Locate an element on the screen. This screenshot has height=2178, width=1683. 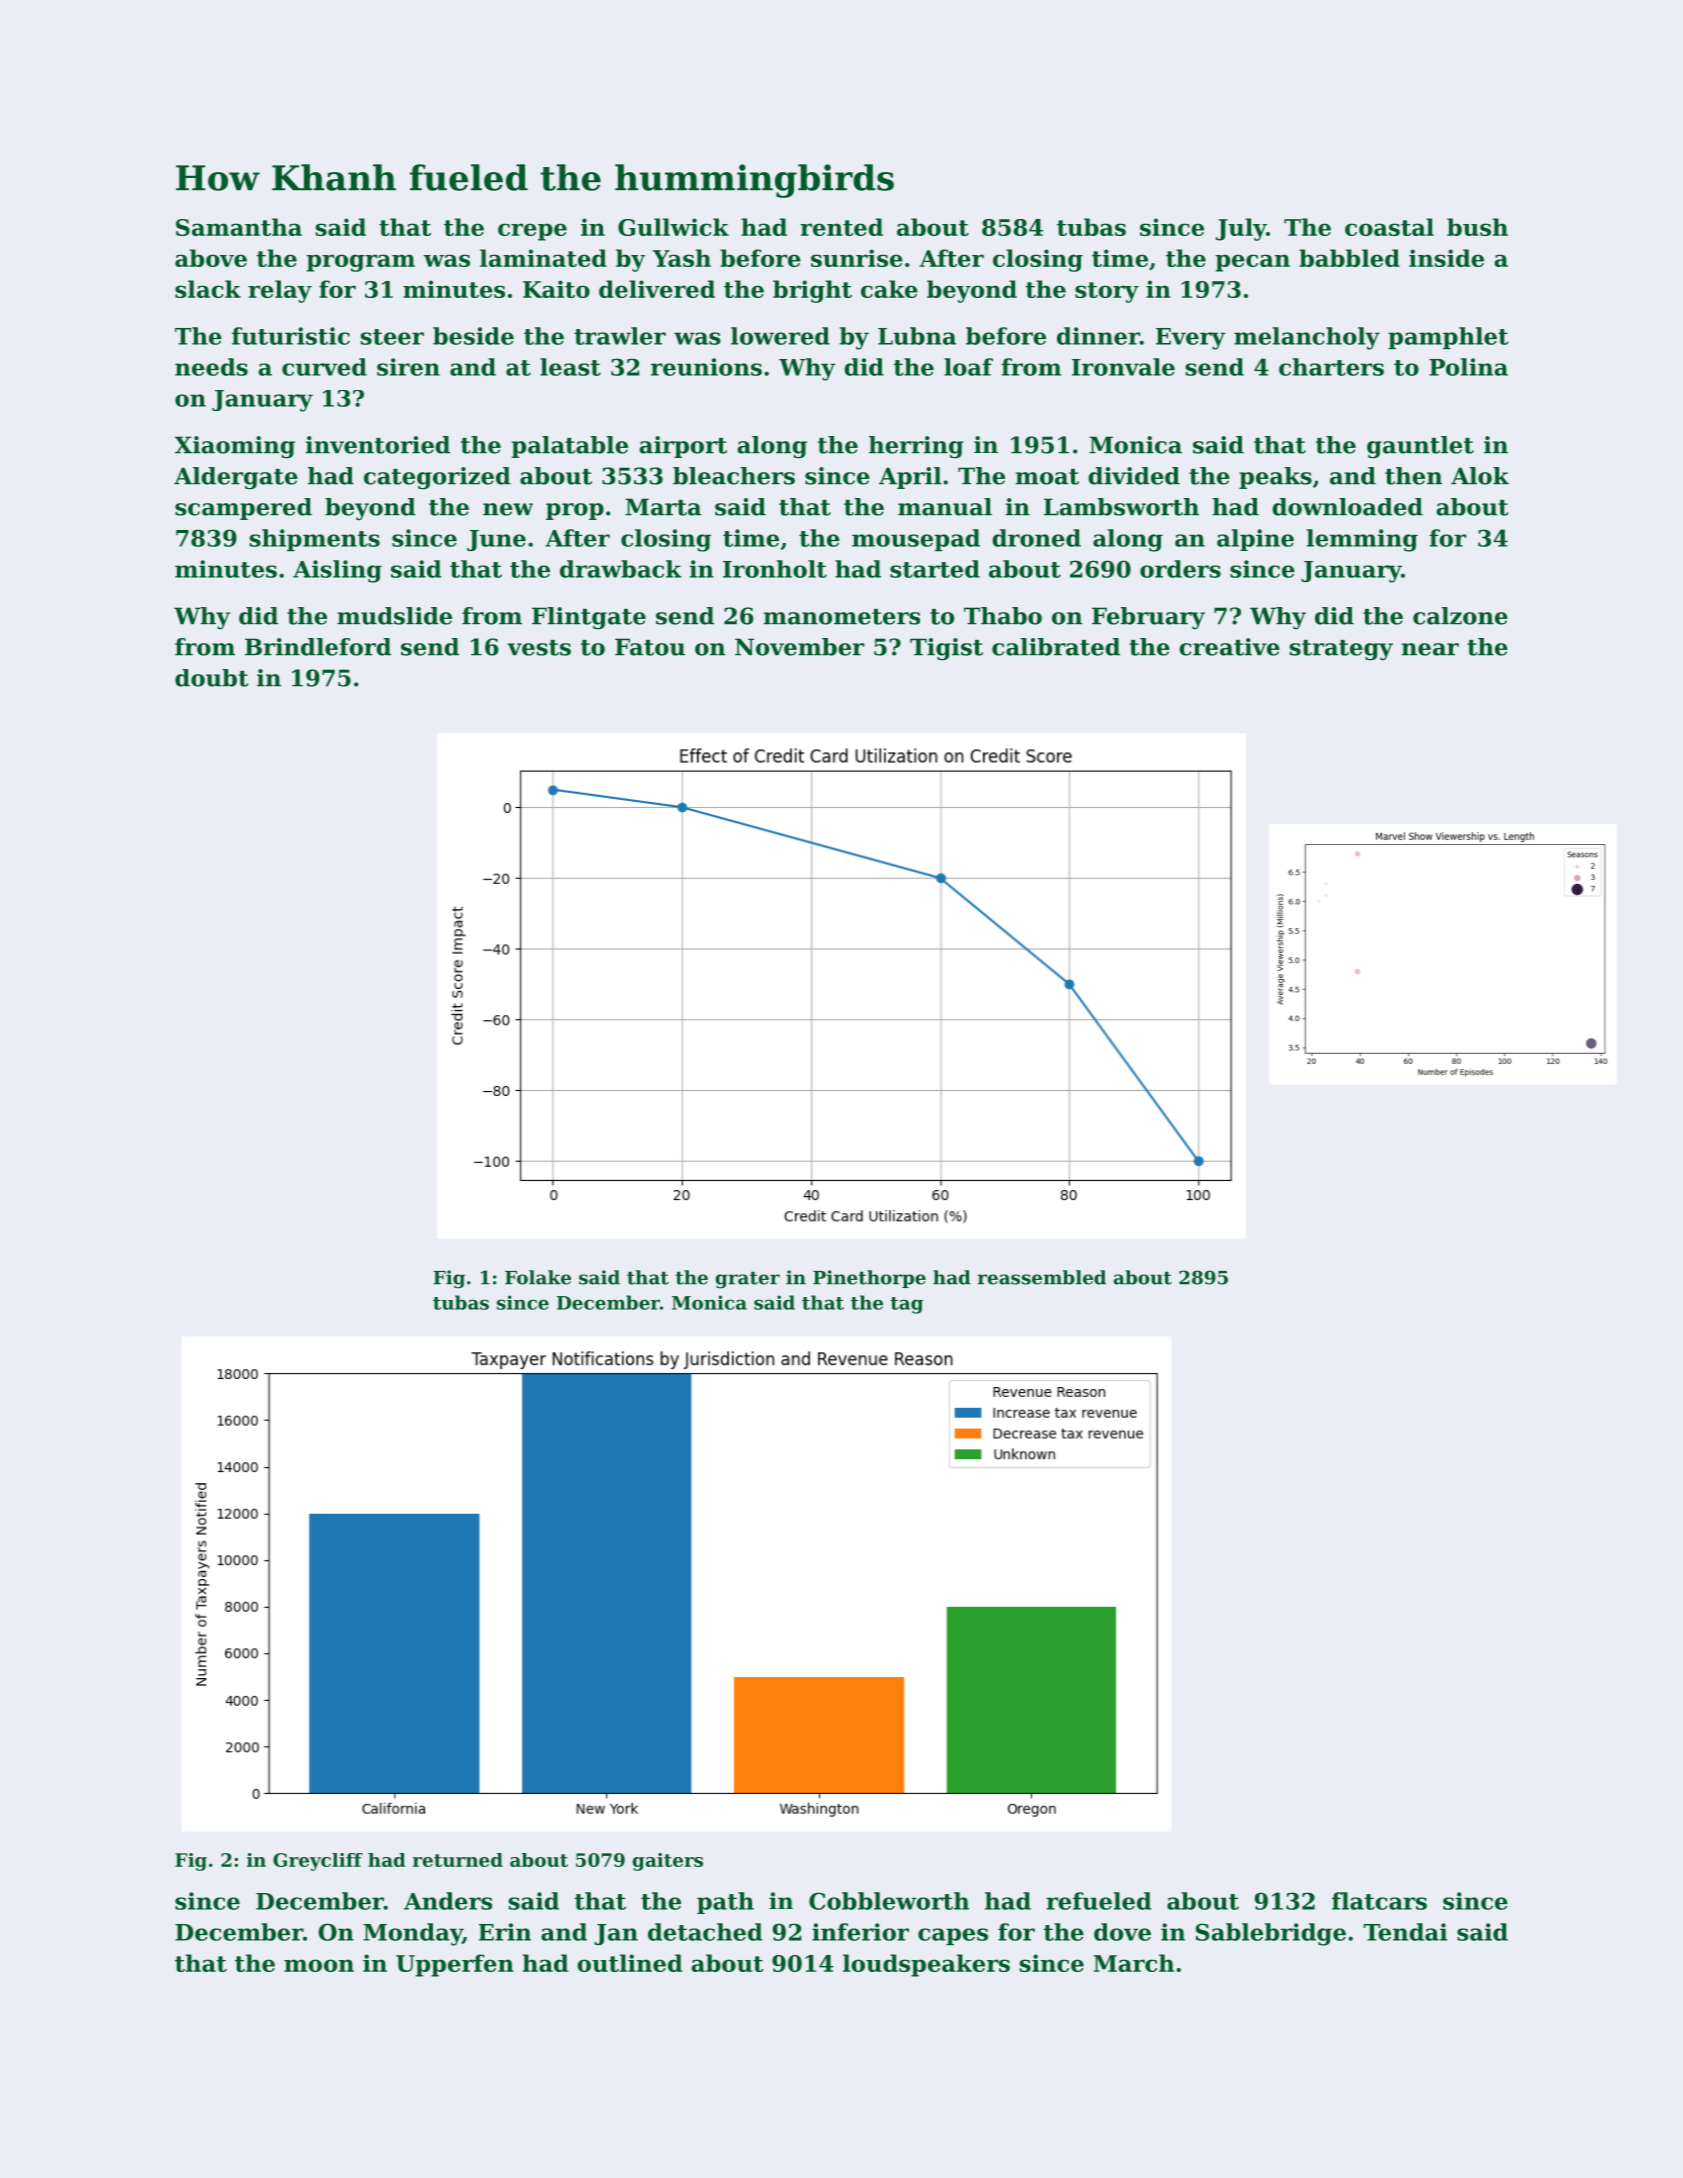
Yash is located at coordinates (682, 258).
